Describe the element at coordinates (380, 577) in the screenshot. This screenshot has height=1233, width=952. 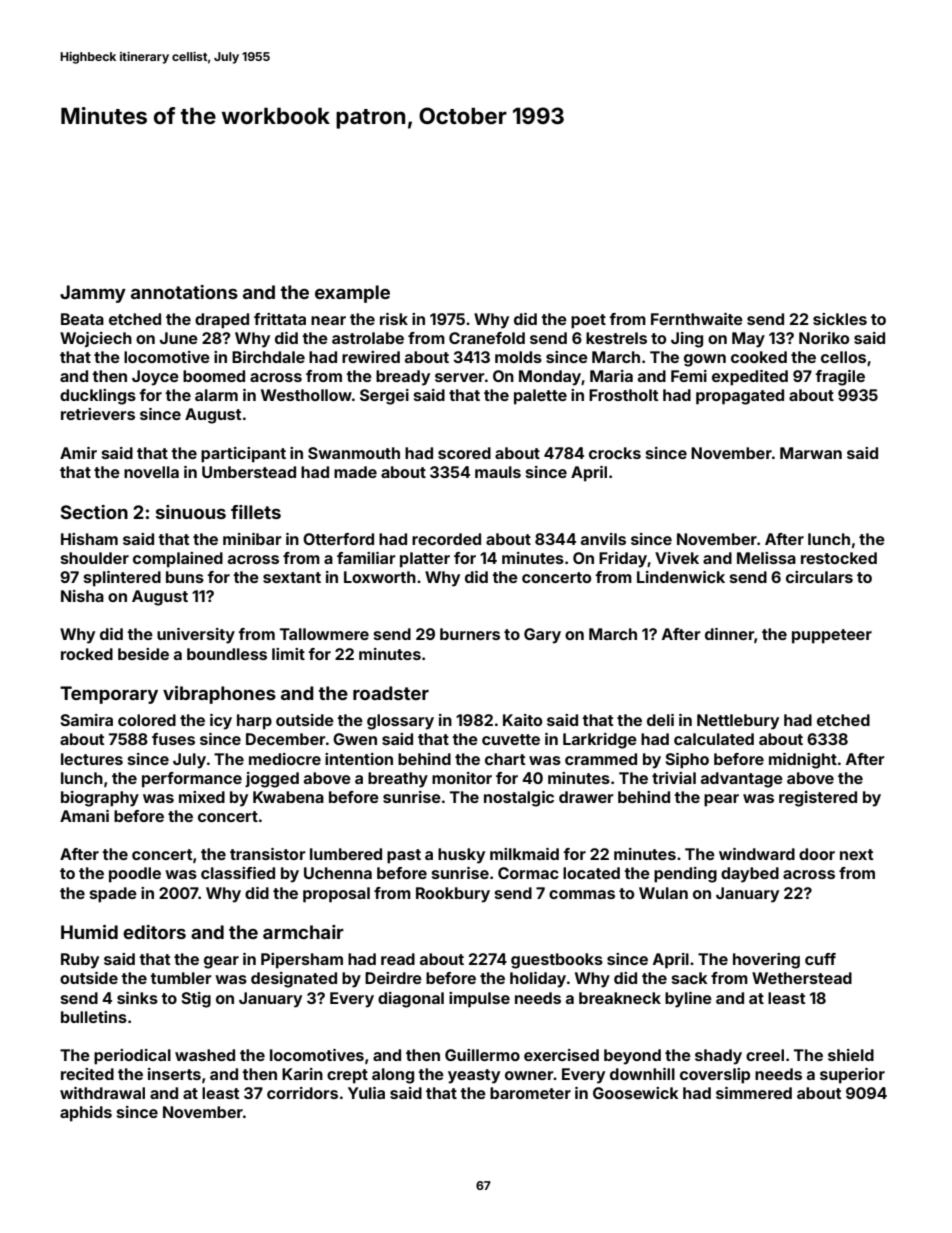
I see `Loxworth` at that location.
